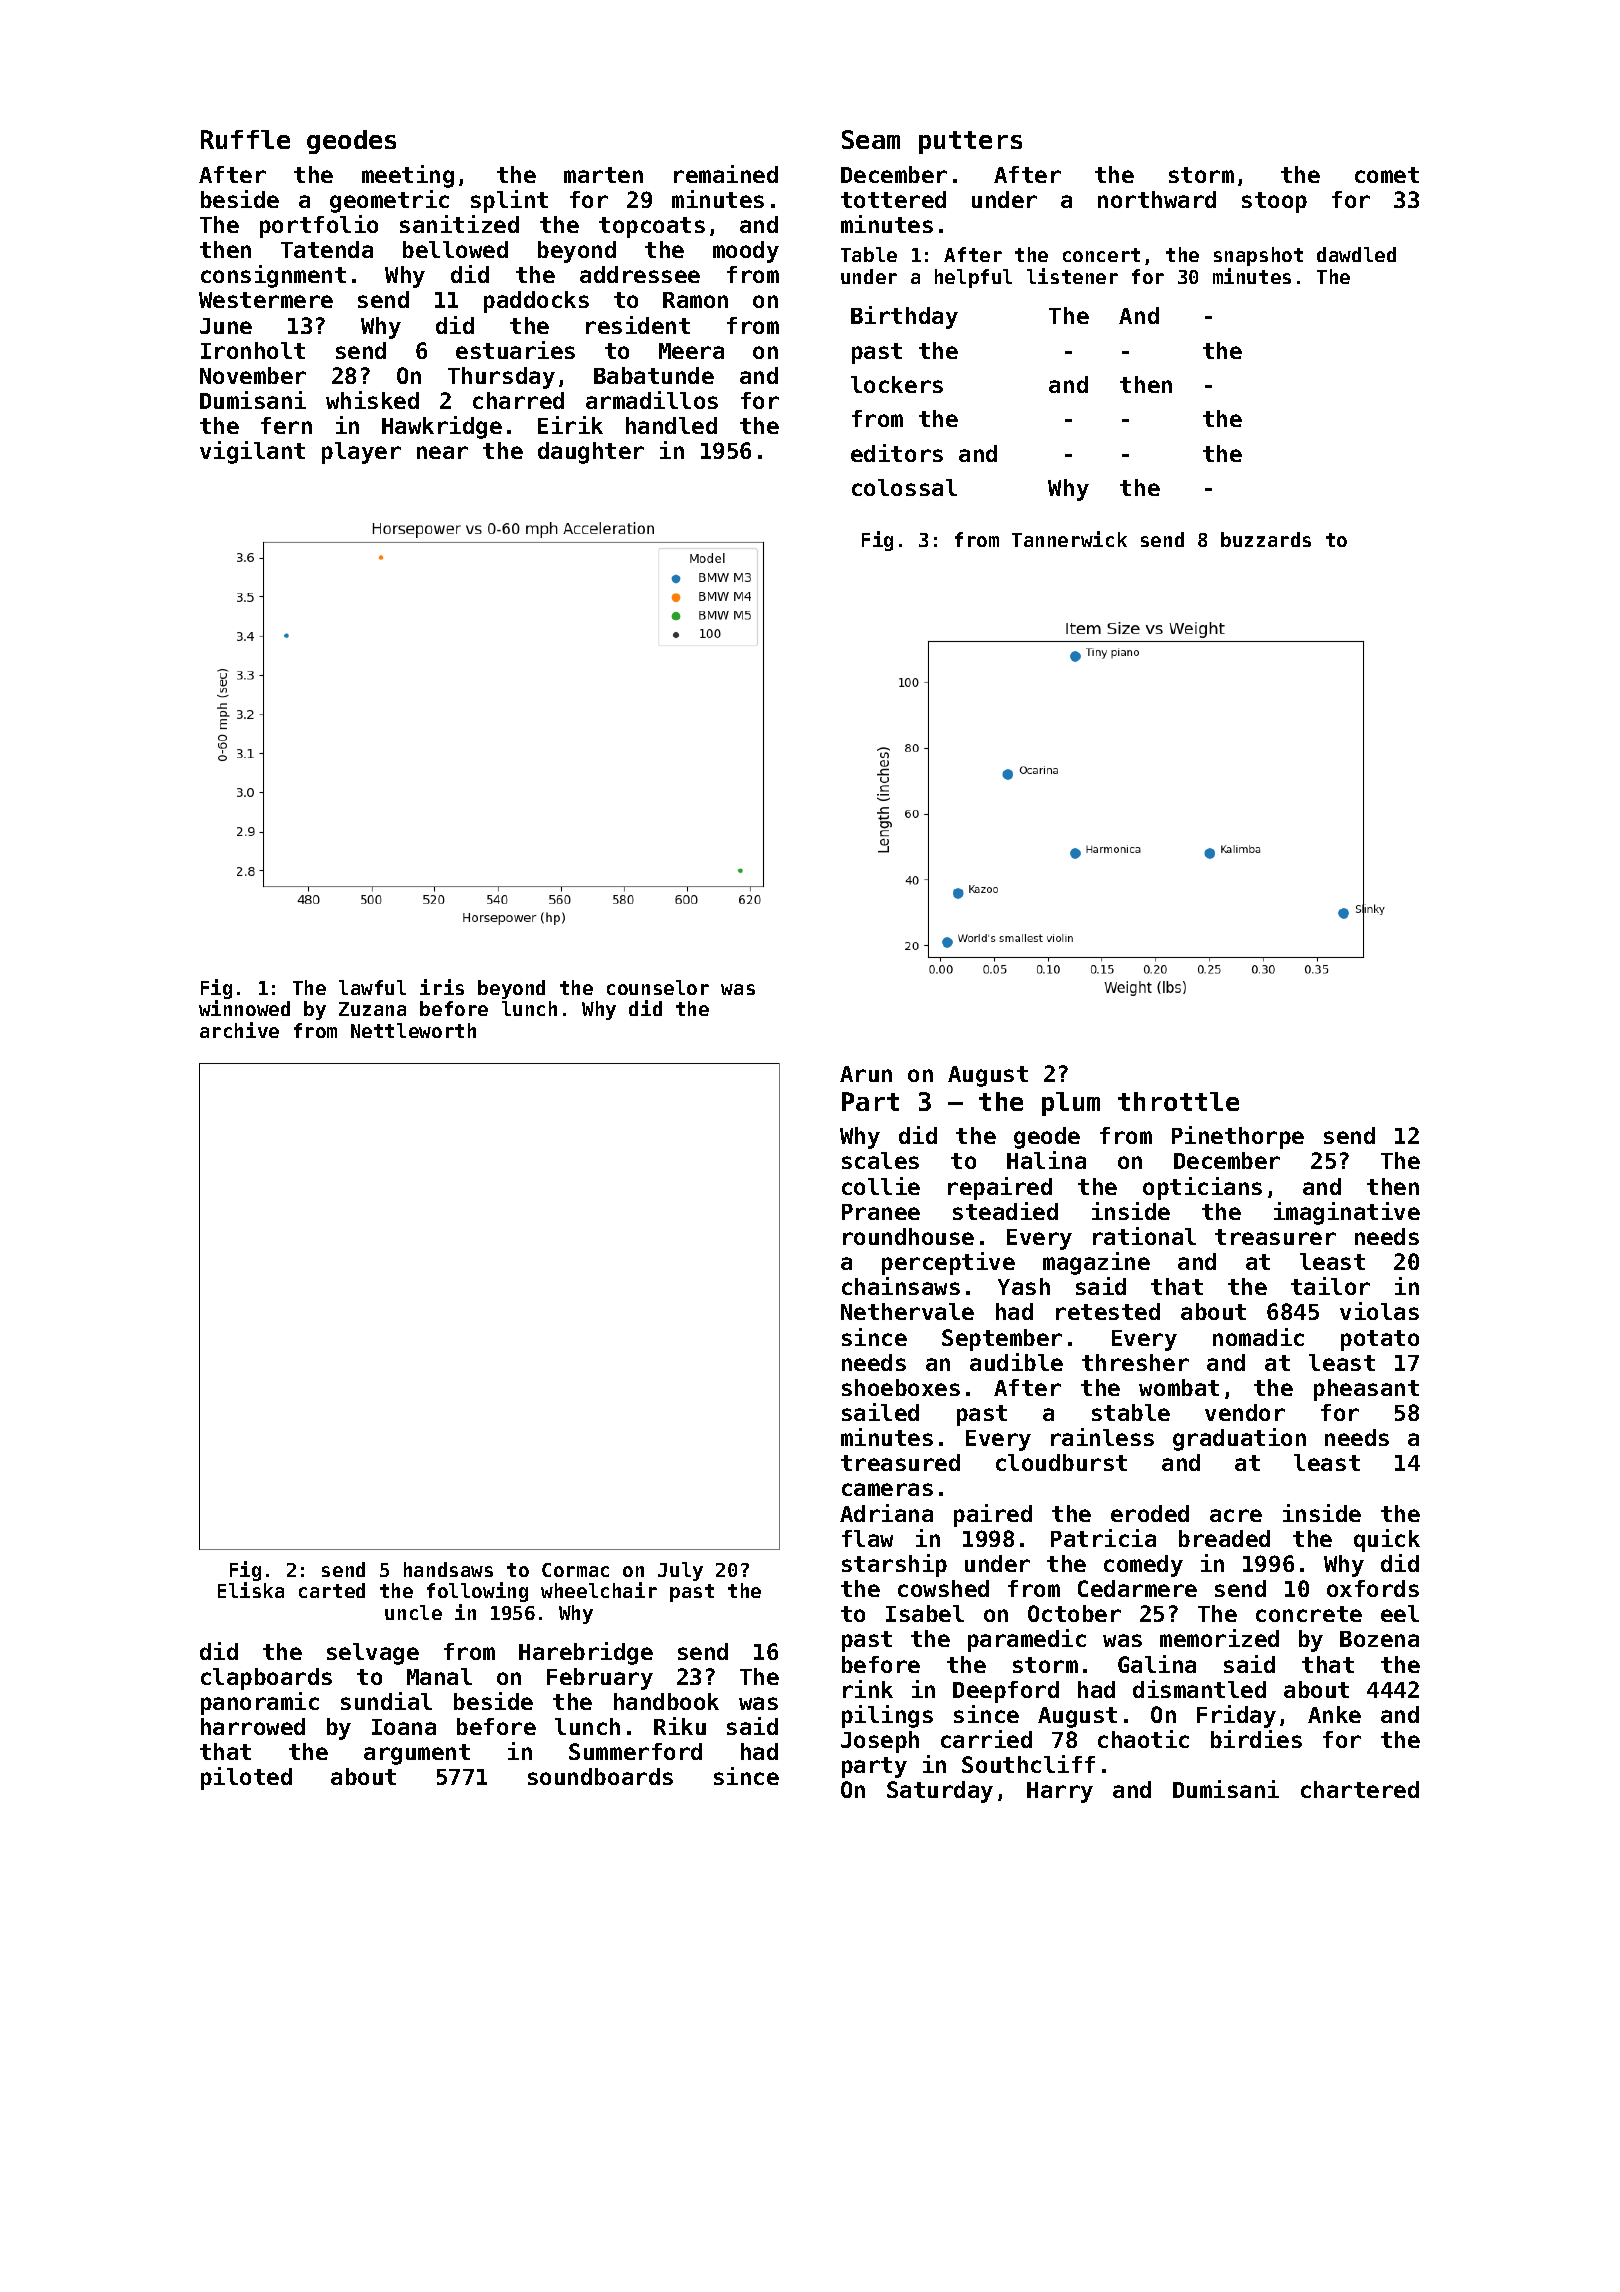  Describe the element at coordinates (413, 1030) in the screenshot. I see `Nettleworth` at that location.
